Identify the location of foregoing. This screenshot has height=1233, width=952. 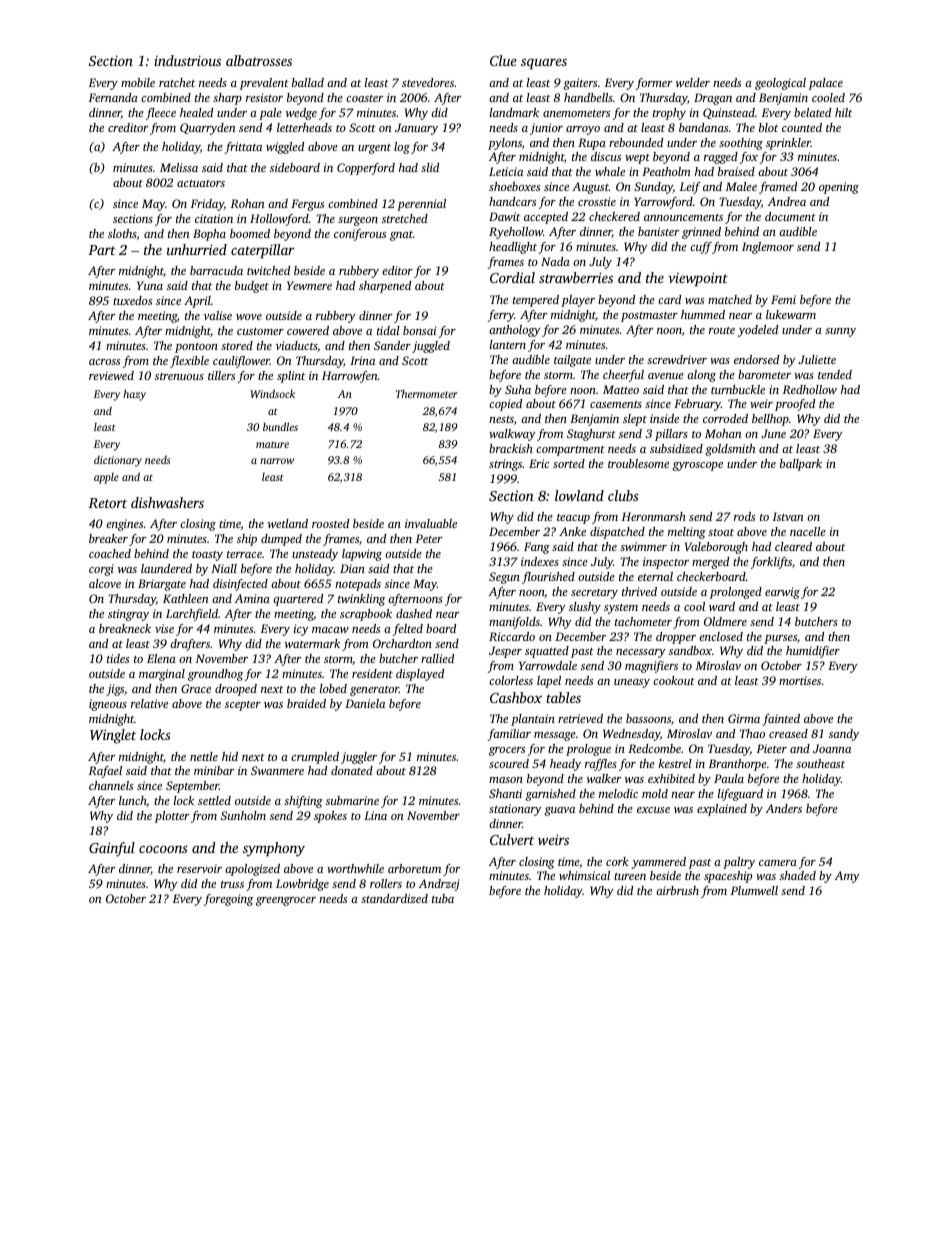
(228, 900).
